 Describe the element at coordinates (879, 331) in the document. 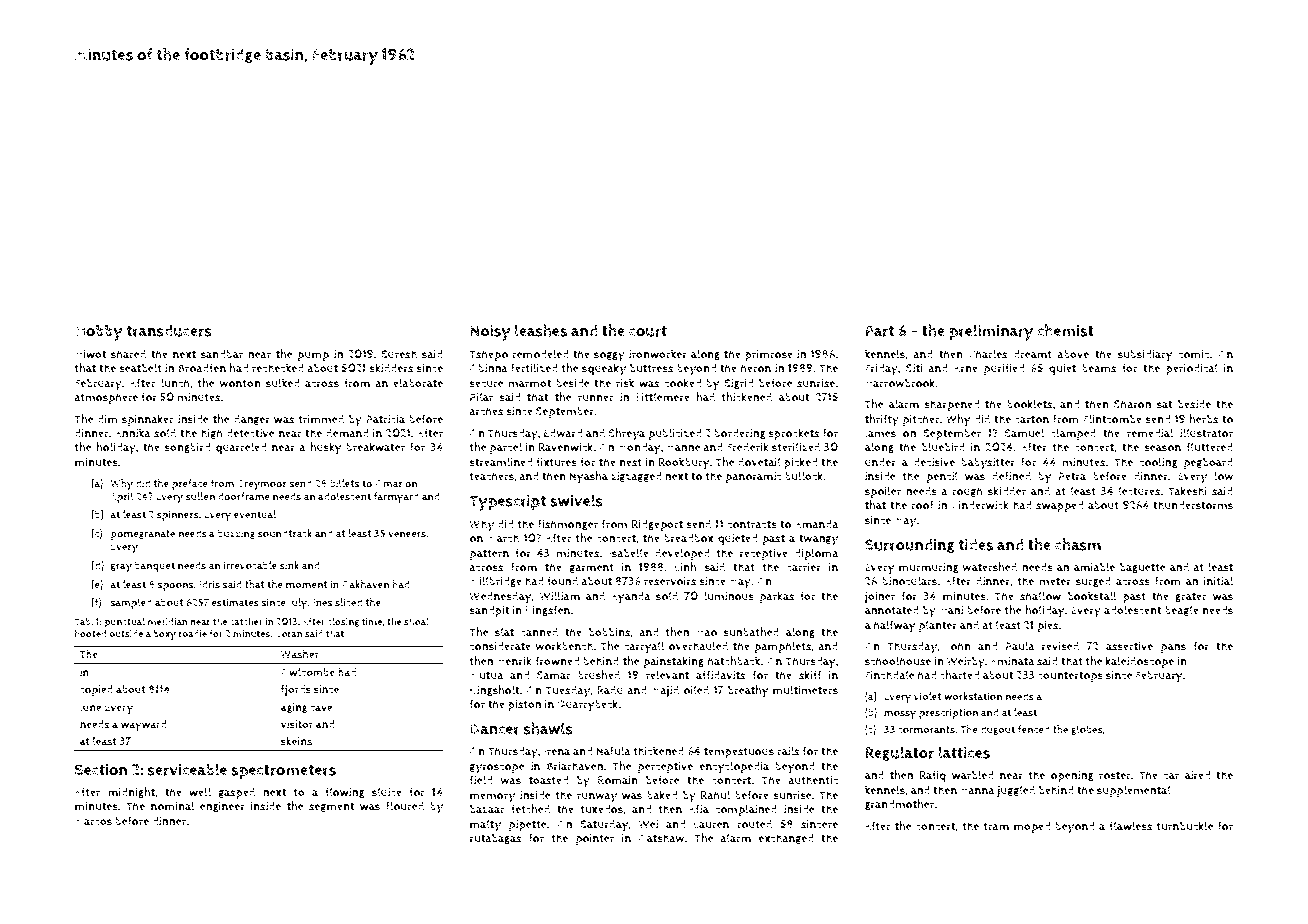

I see `Part` at that location.
